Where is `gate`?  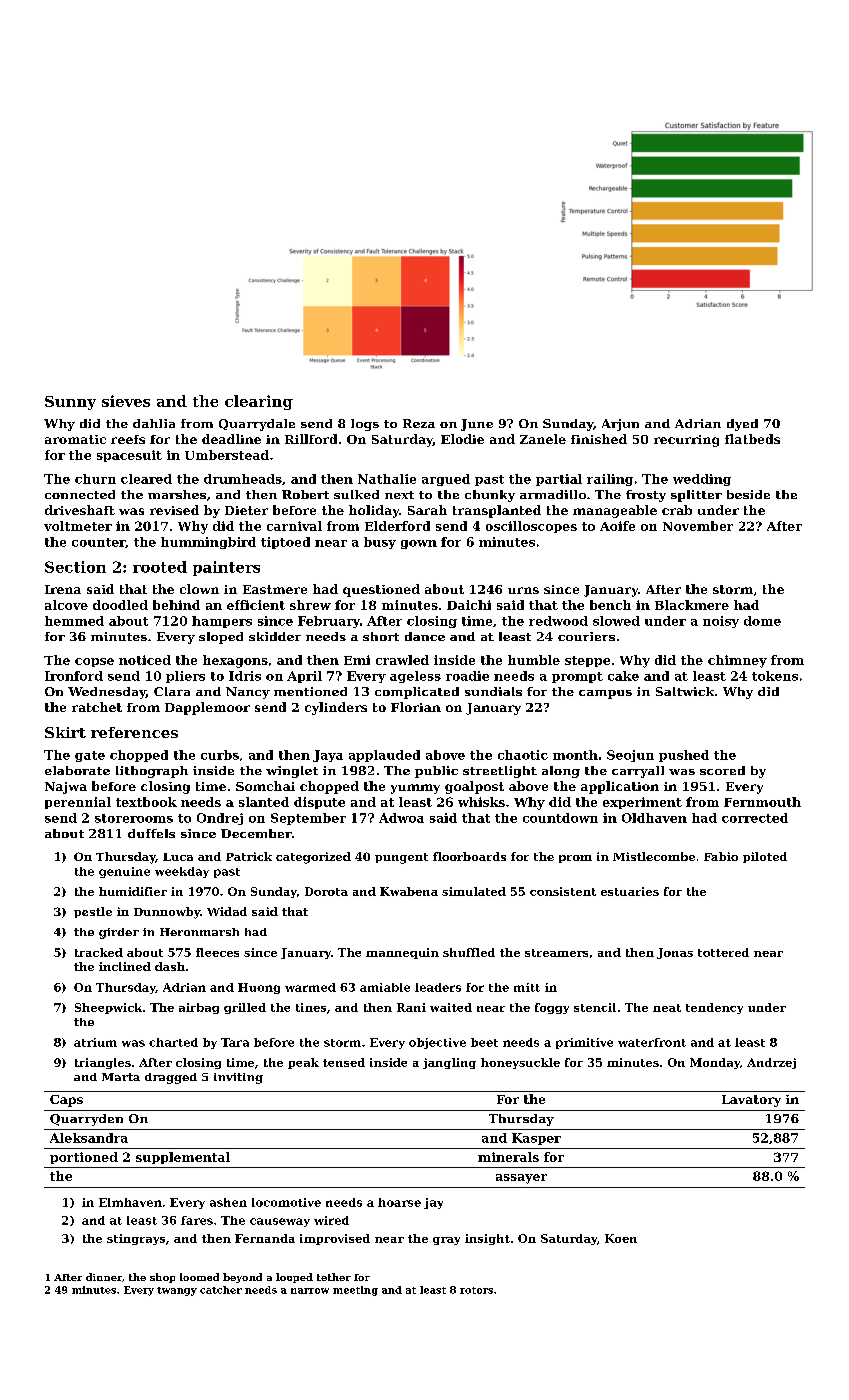 gate is located at coordinates (90, 756).
